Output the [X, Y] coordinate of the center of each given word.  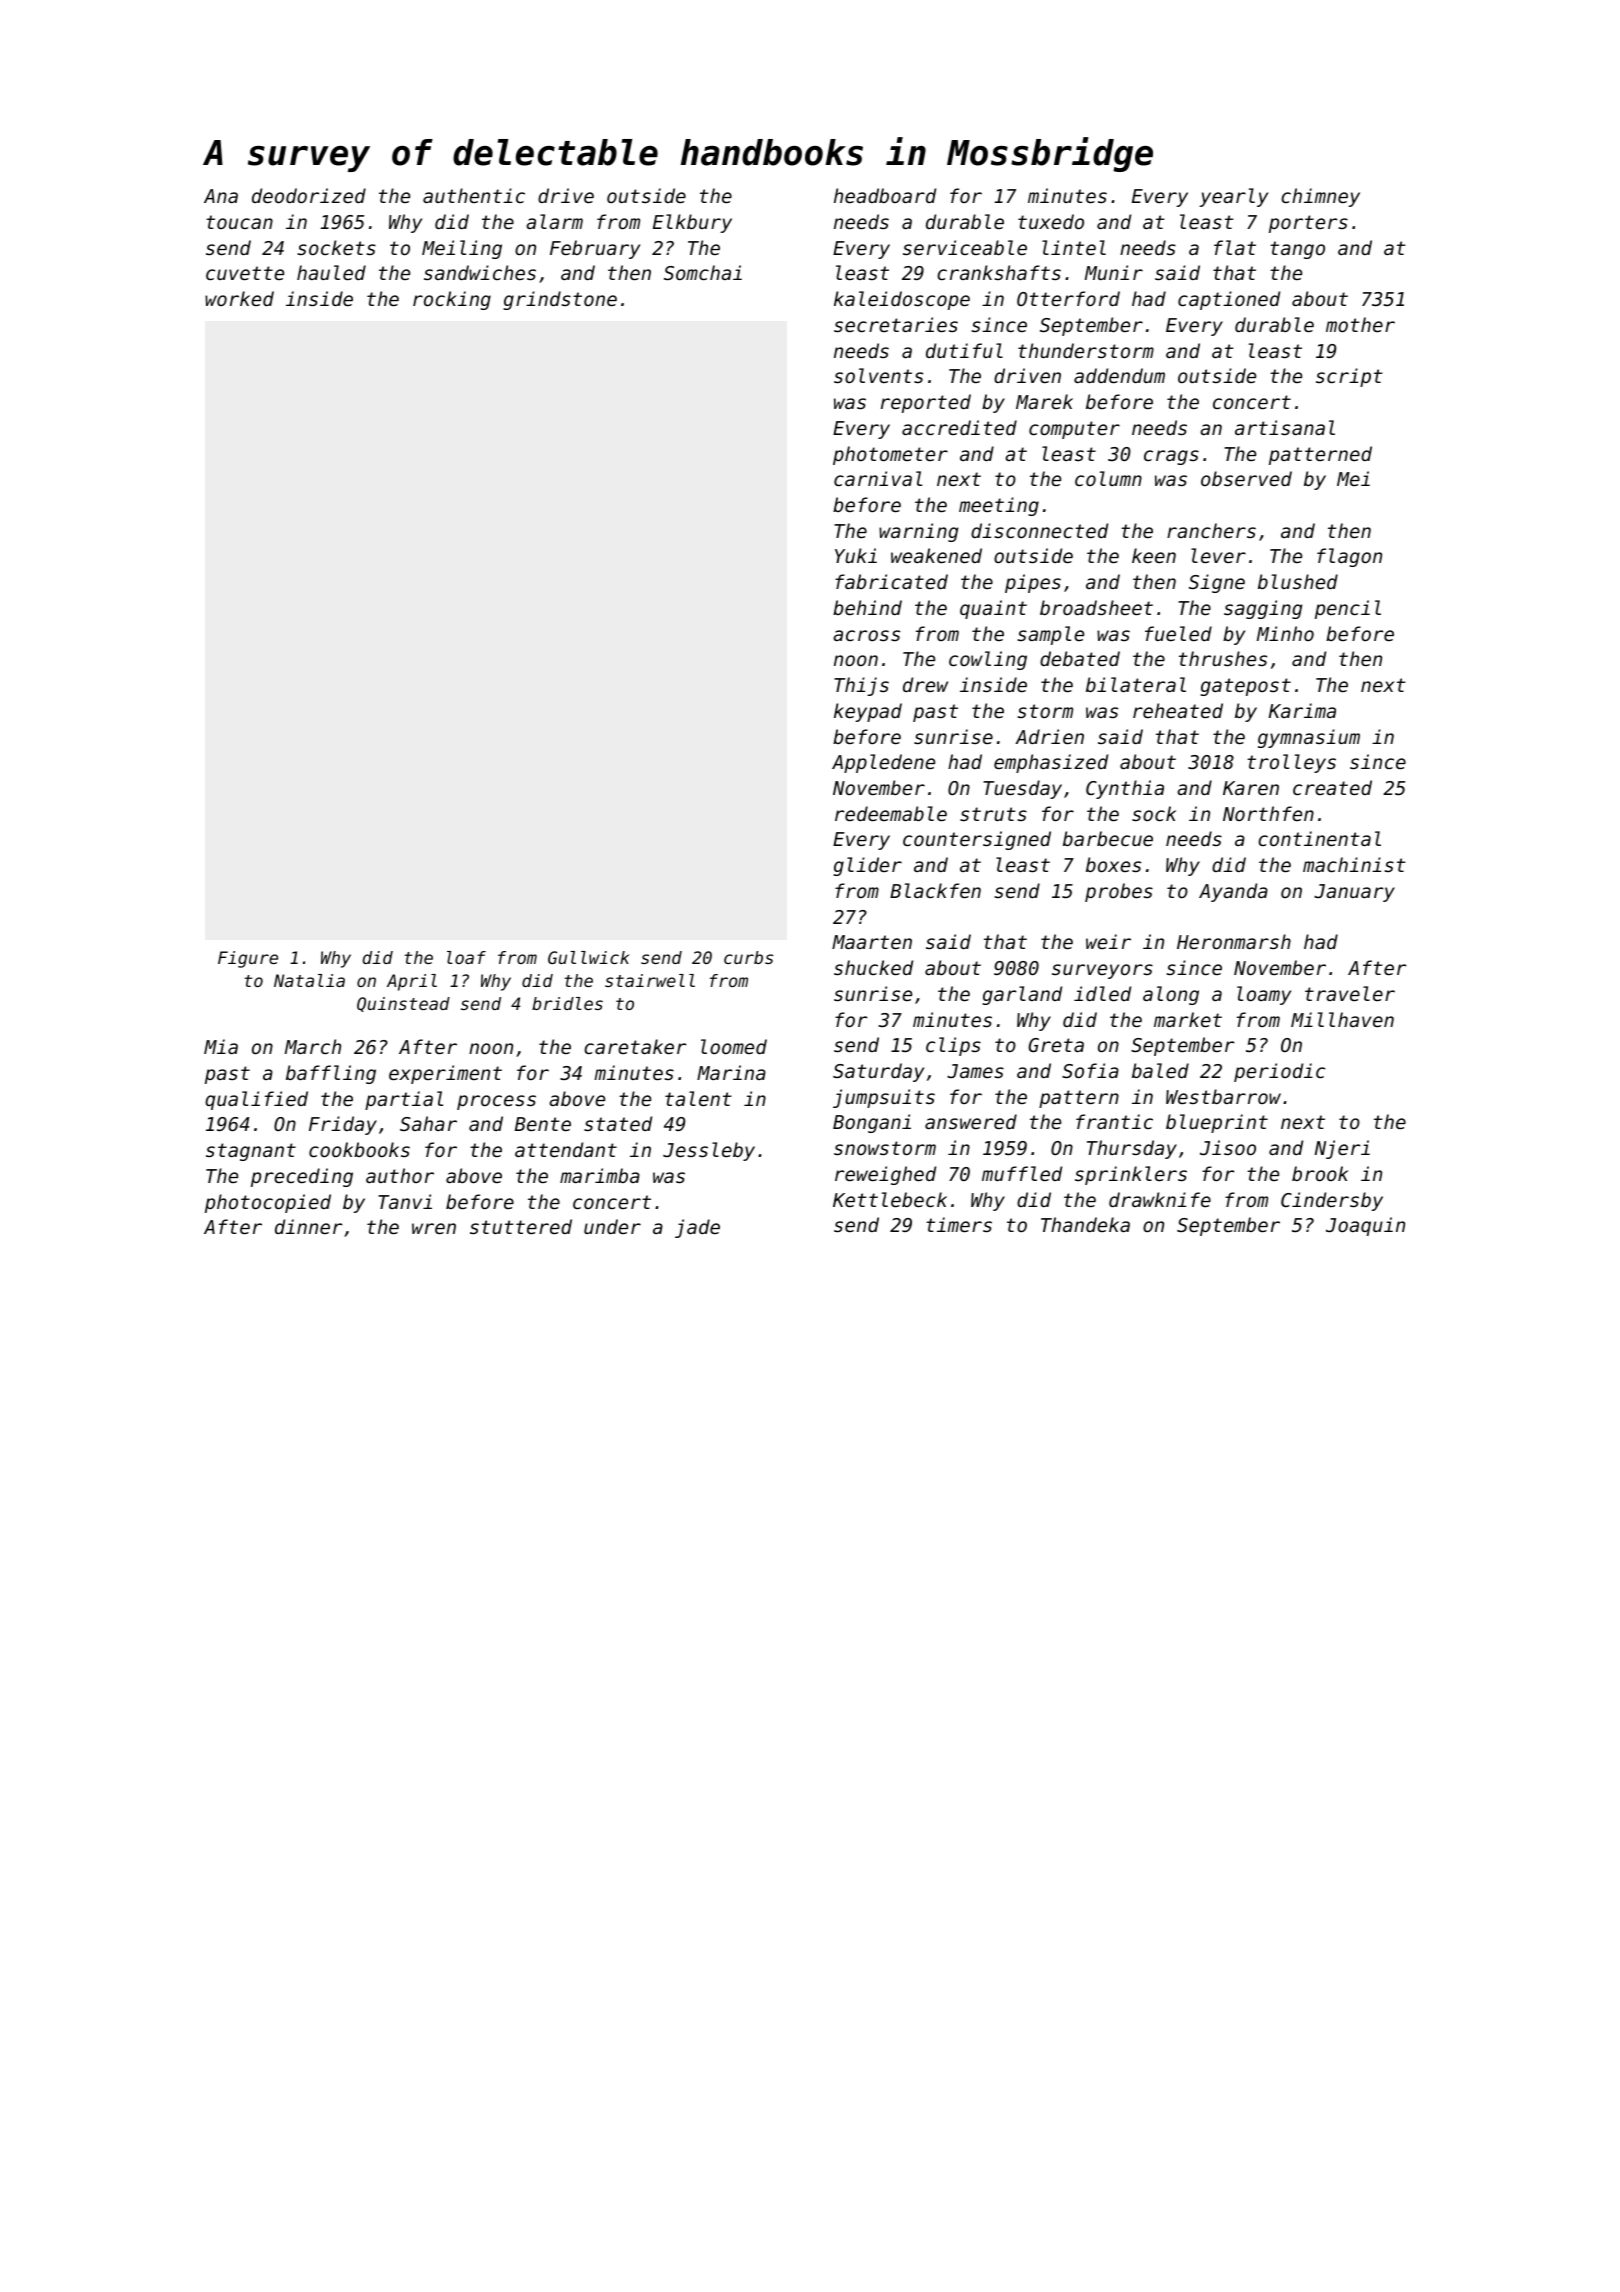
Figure [248, 959]
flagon [1349, 557]
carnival [878, 478]
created [1332, 787]
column [1108, 478]
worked [239, 298]
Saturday [878, 1072]
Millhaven [1342, 1019]
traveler [1350, 993]
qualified [256, 1100]
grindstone [560, 300]
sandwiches [480, 272]
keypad [868, 712]
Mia [221, 1046]
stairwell [650, 980]
